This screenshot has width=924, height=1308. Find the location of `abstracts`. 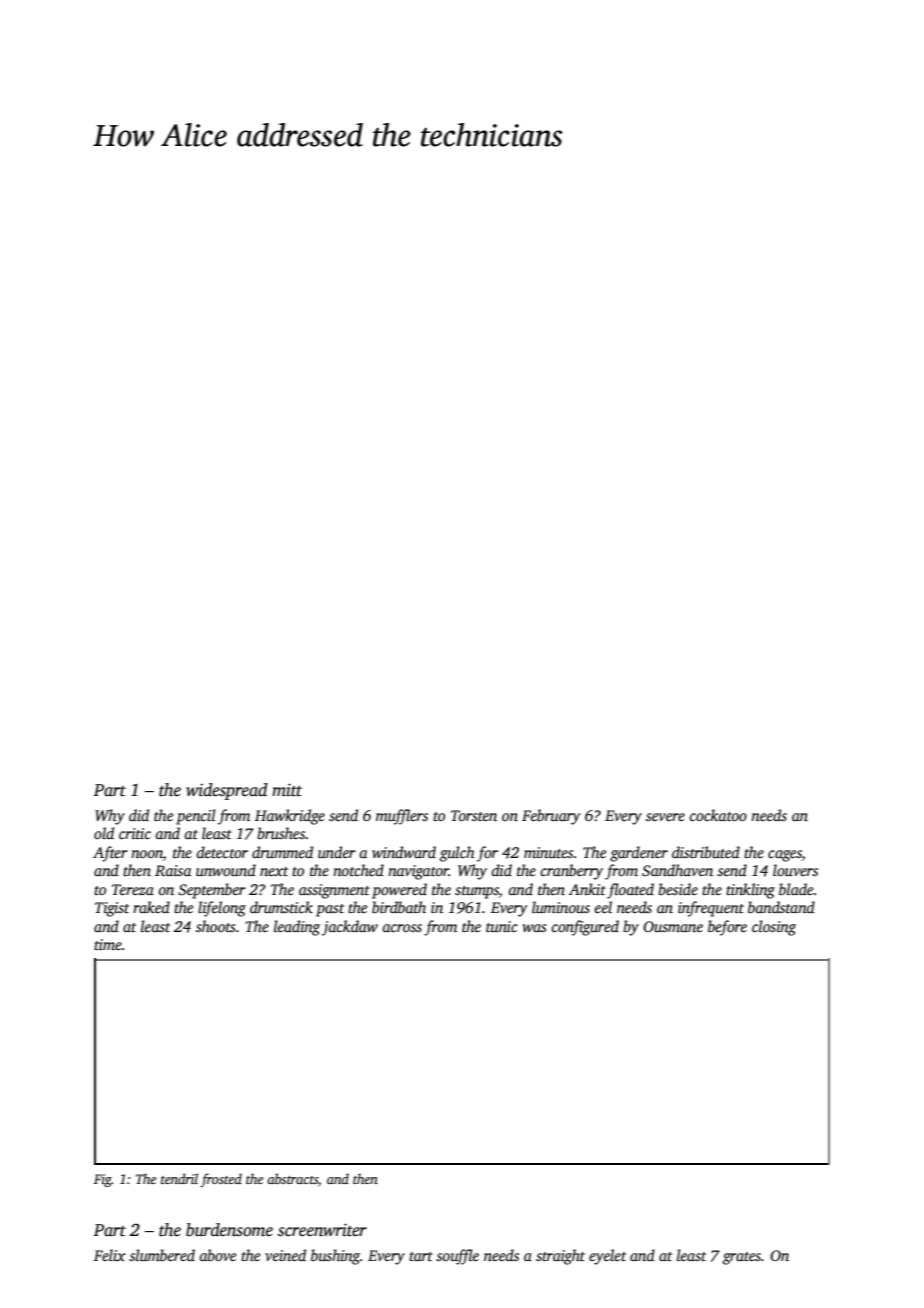

abstracts is located at coordinates (292, 1178).
